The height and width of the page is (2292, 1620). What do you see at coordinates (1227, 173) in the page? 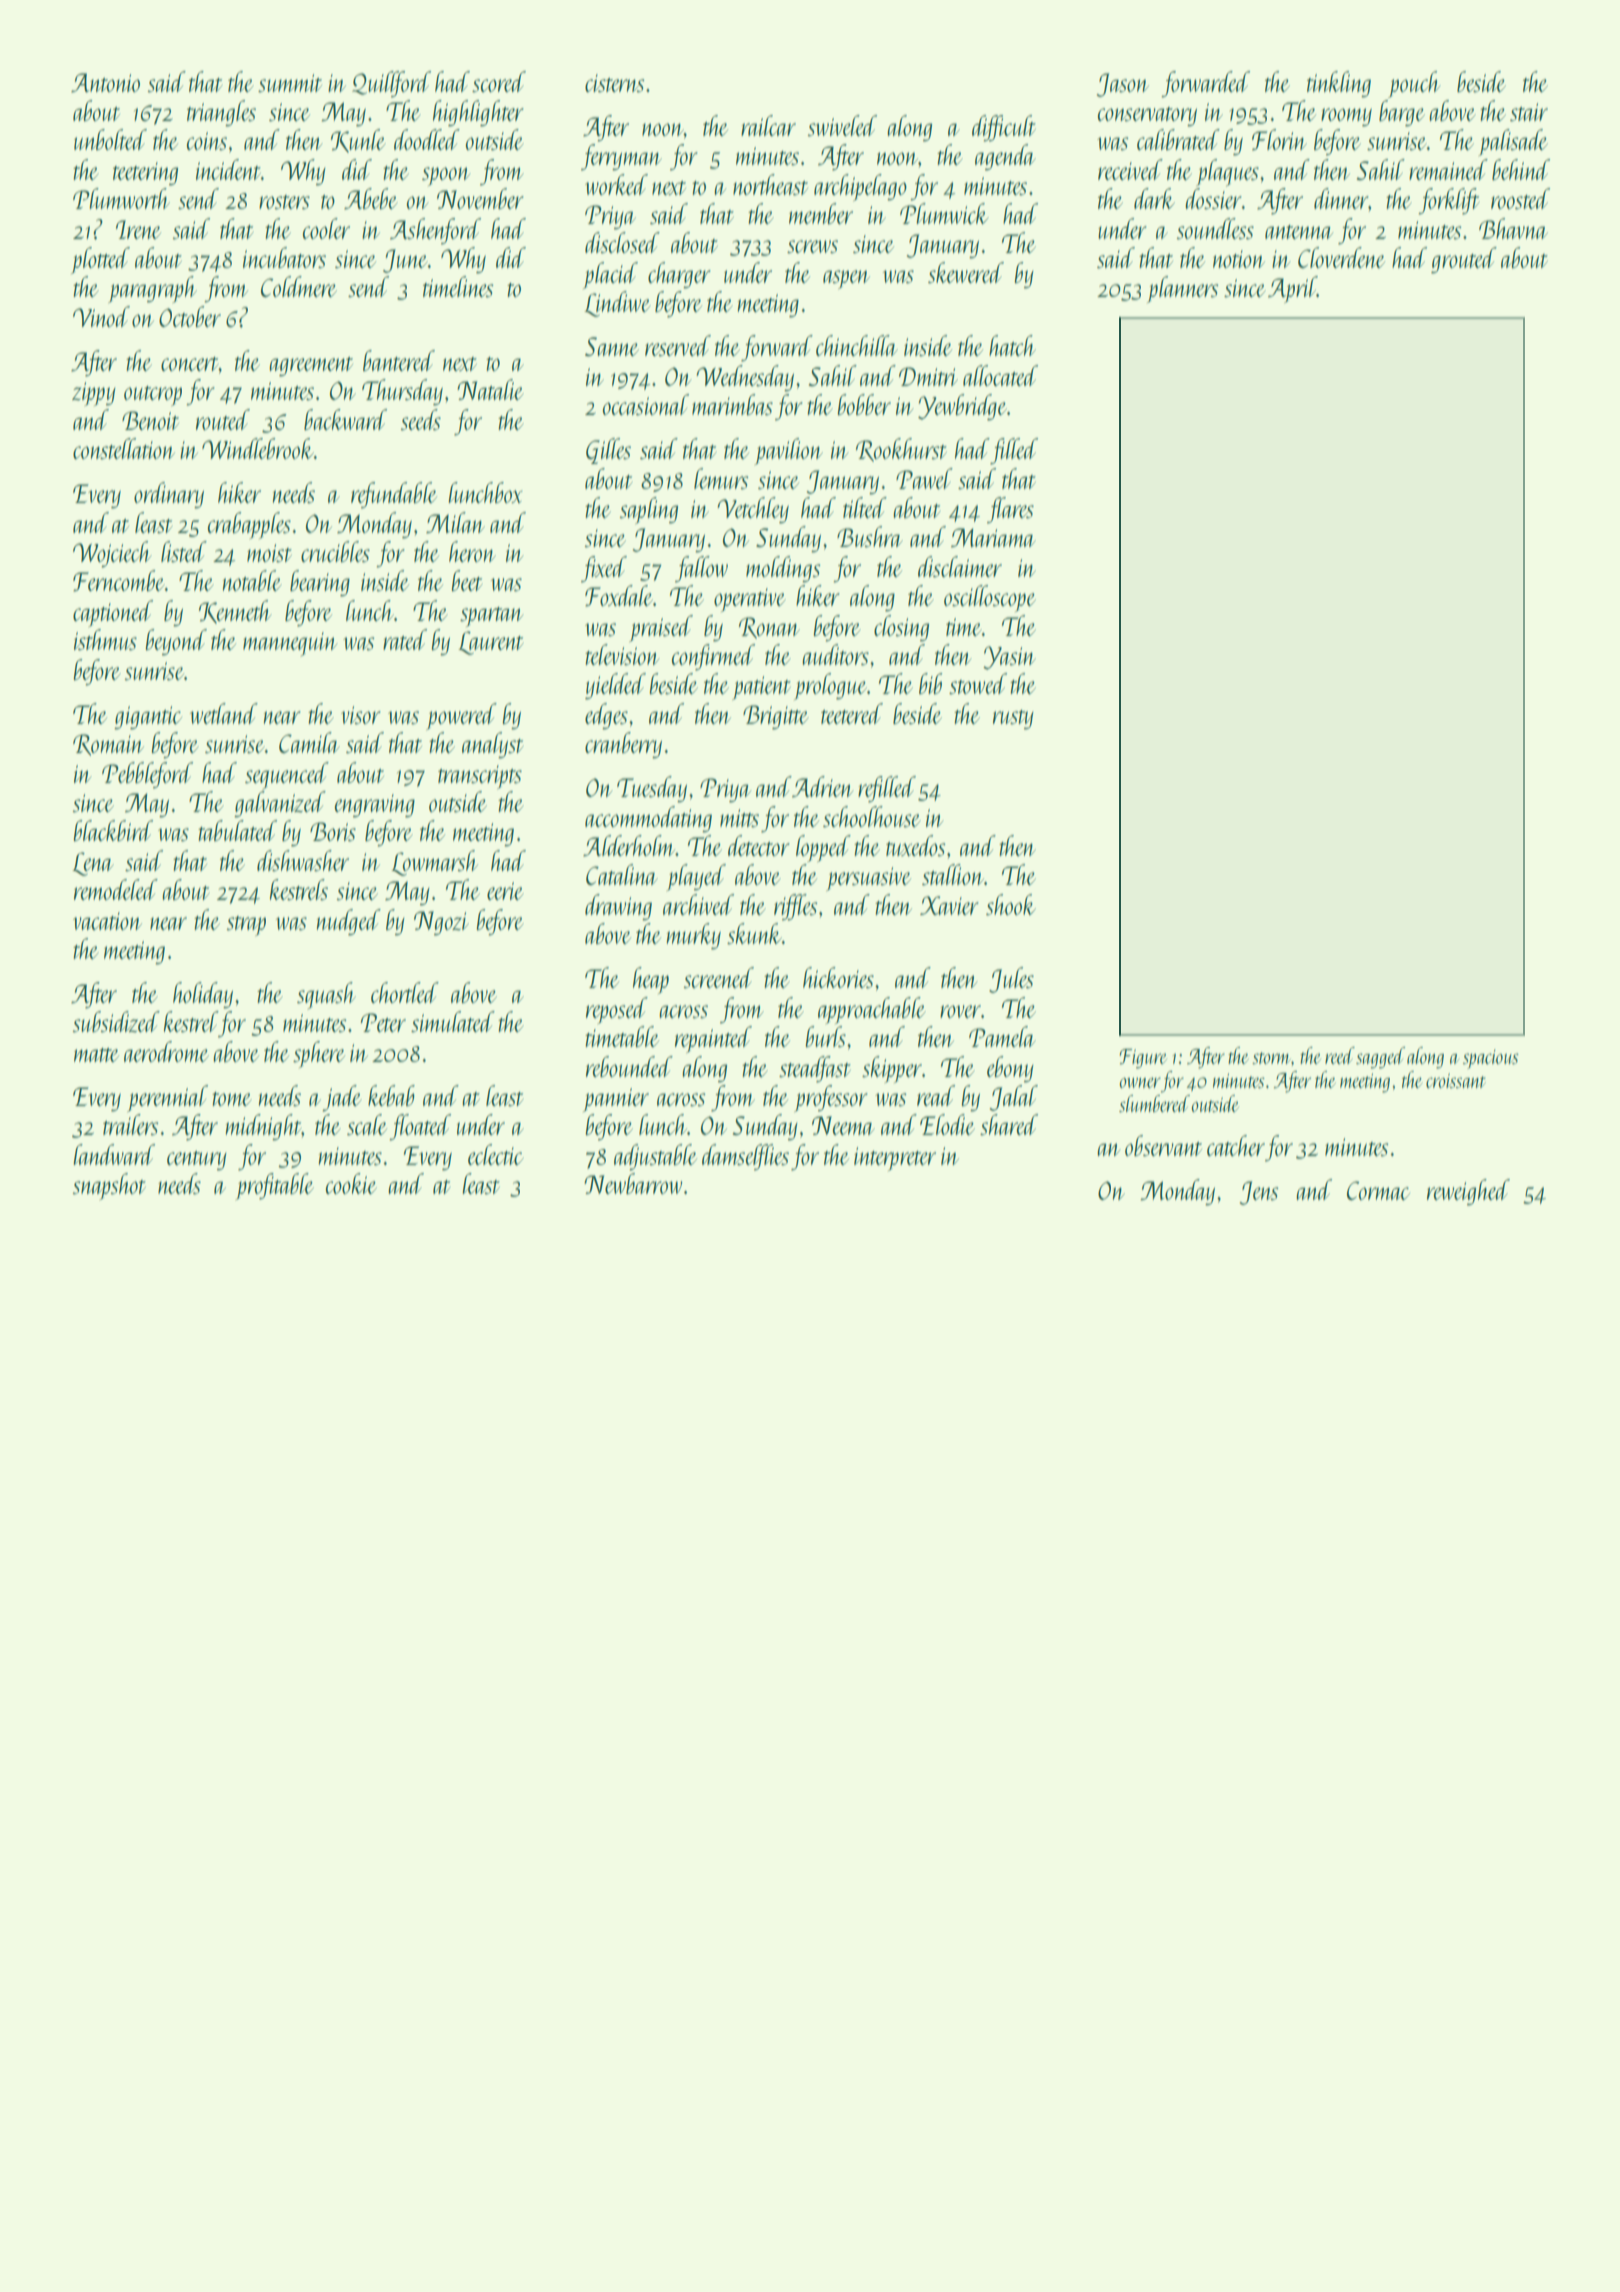
I see `plaques` at bounding box center [1227, 173].
